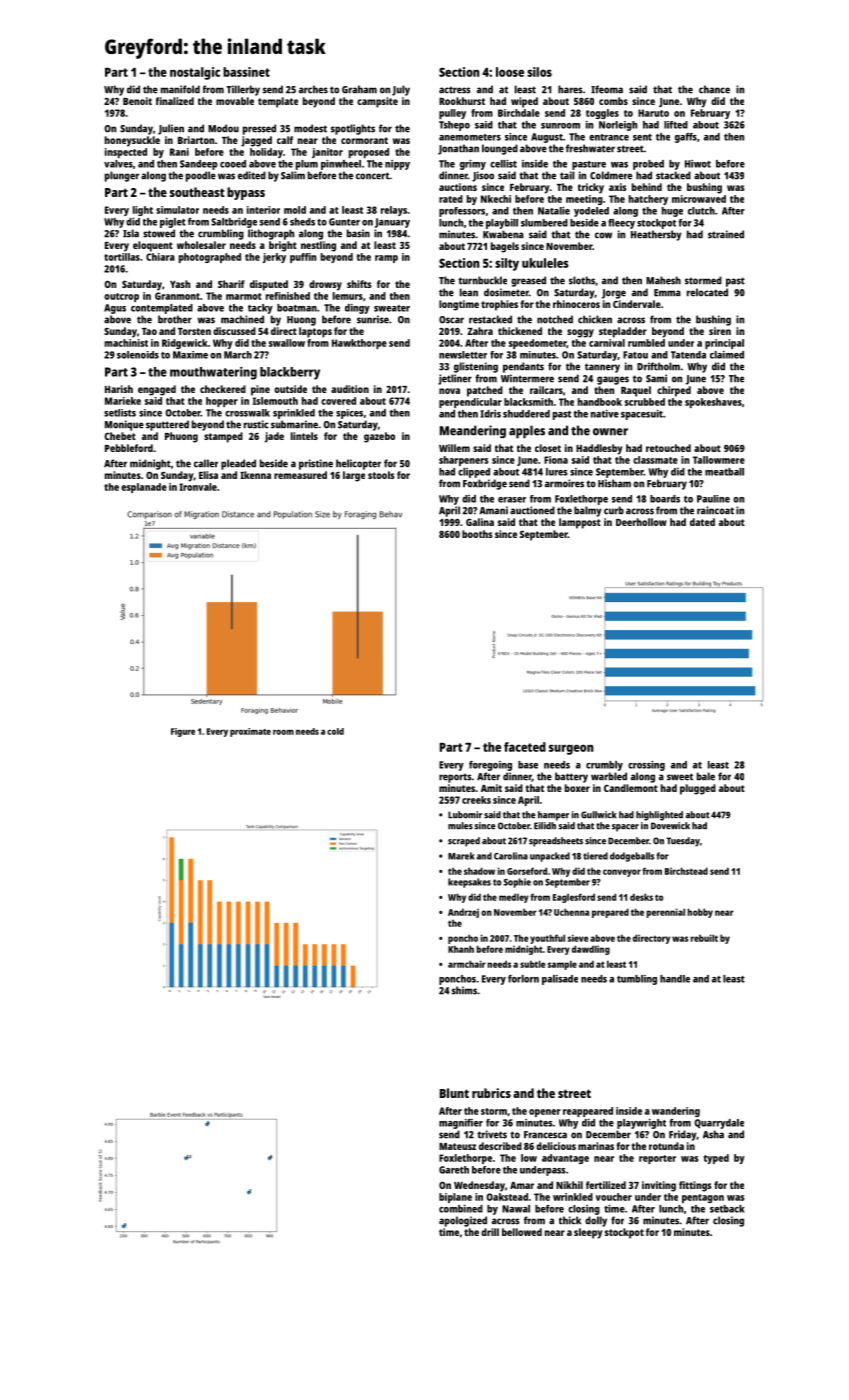 This page has width=849, height=1400. What do you see at coordinates (646, 766) in the page?
I see `crossing` at bounding box center [646, 766].
